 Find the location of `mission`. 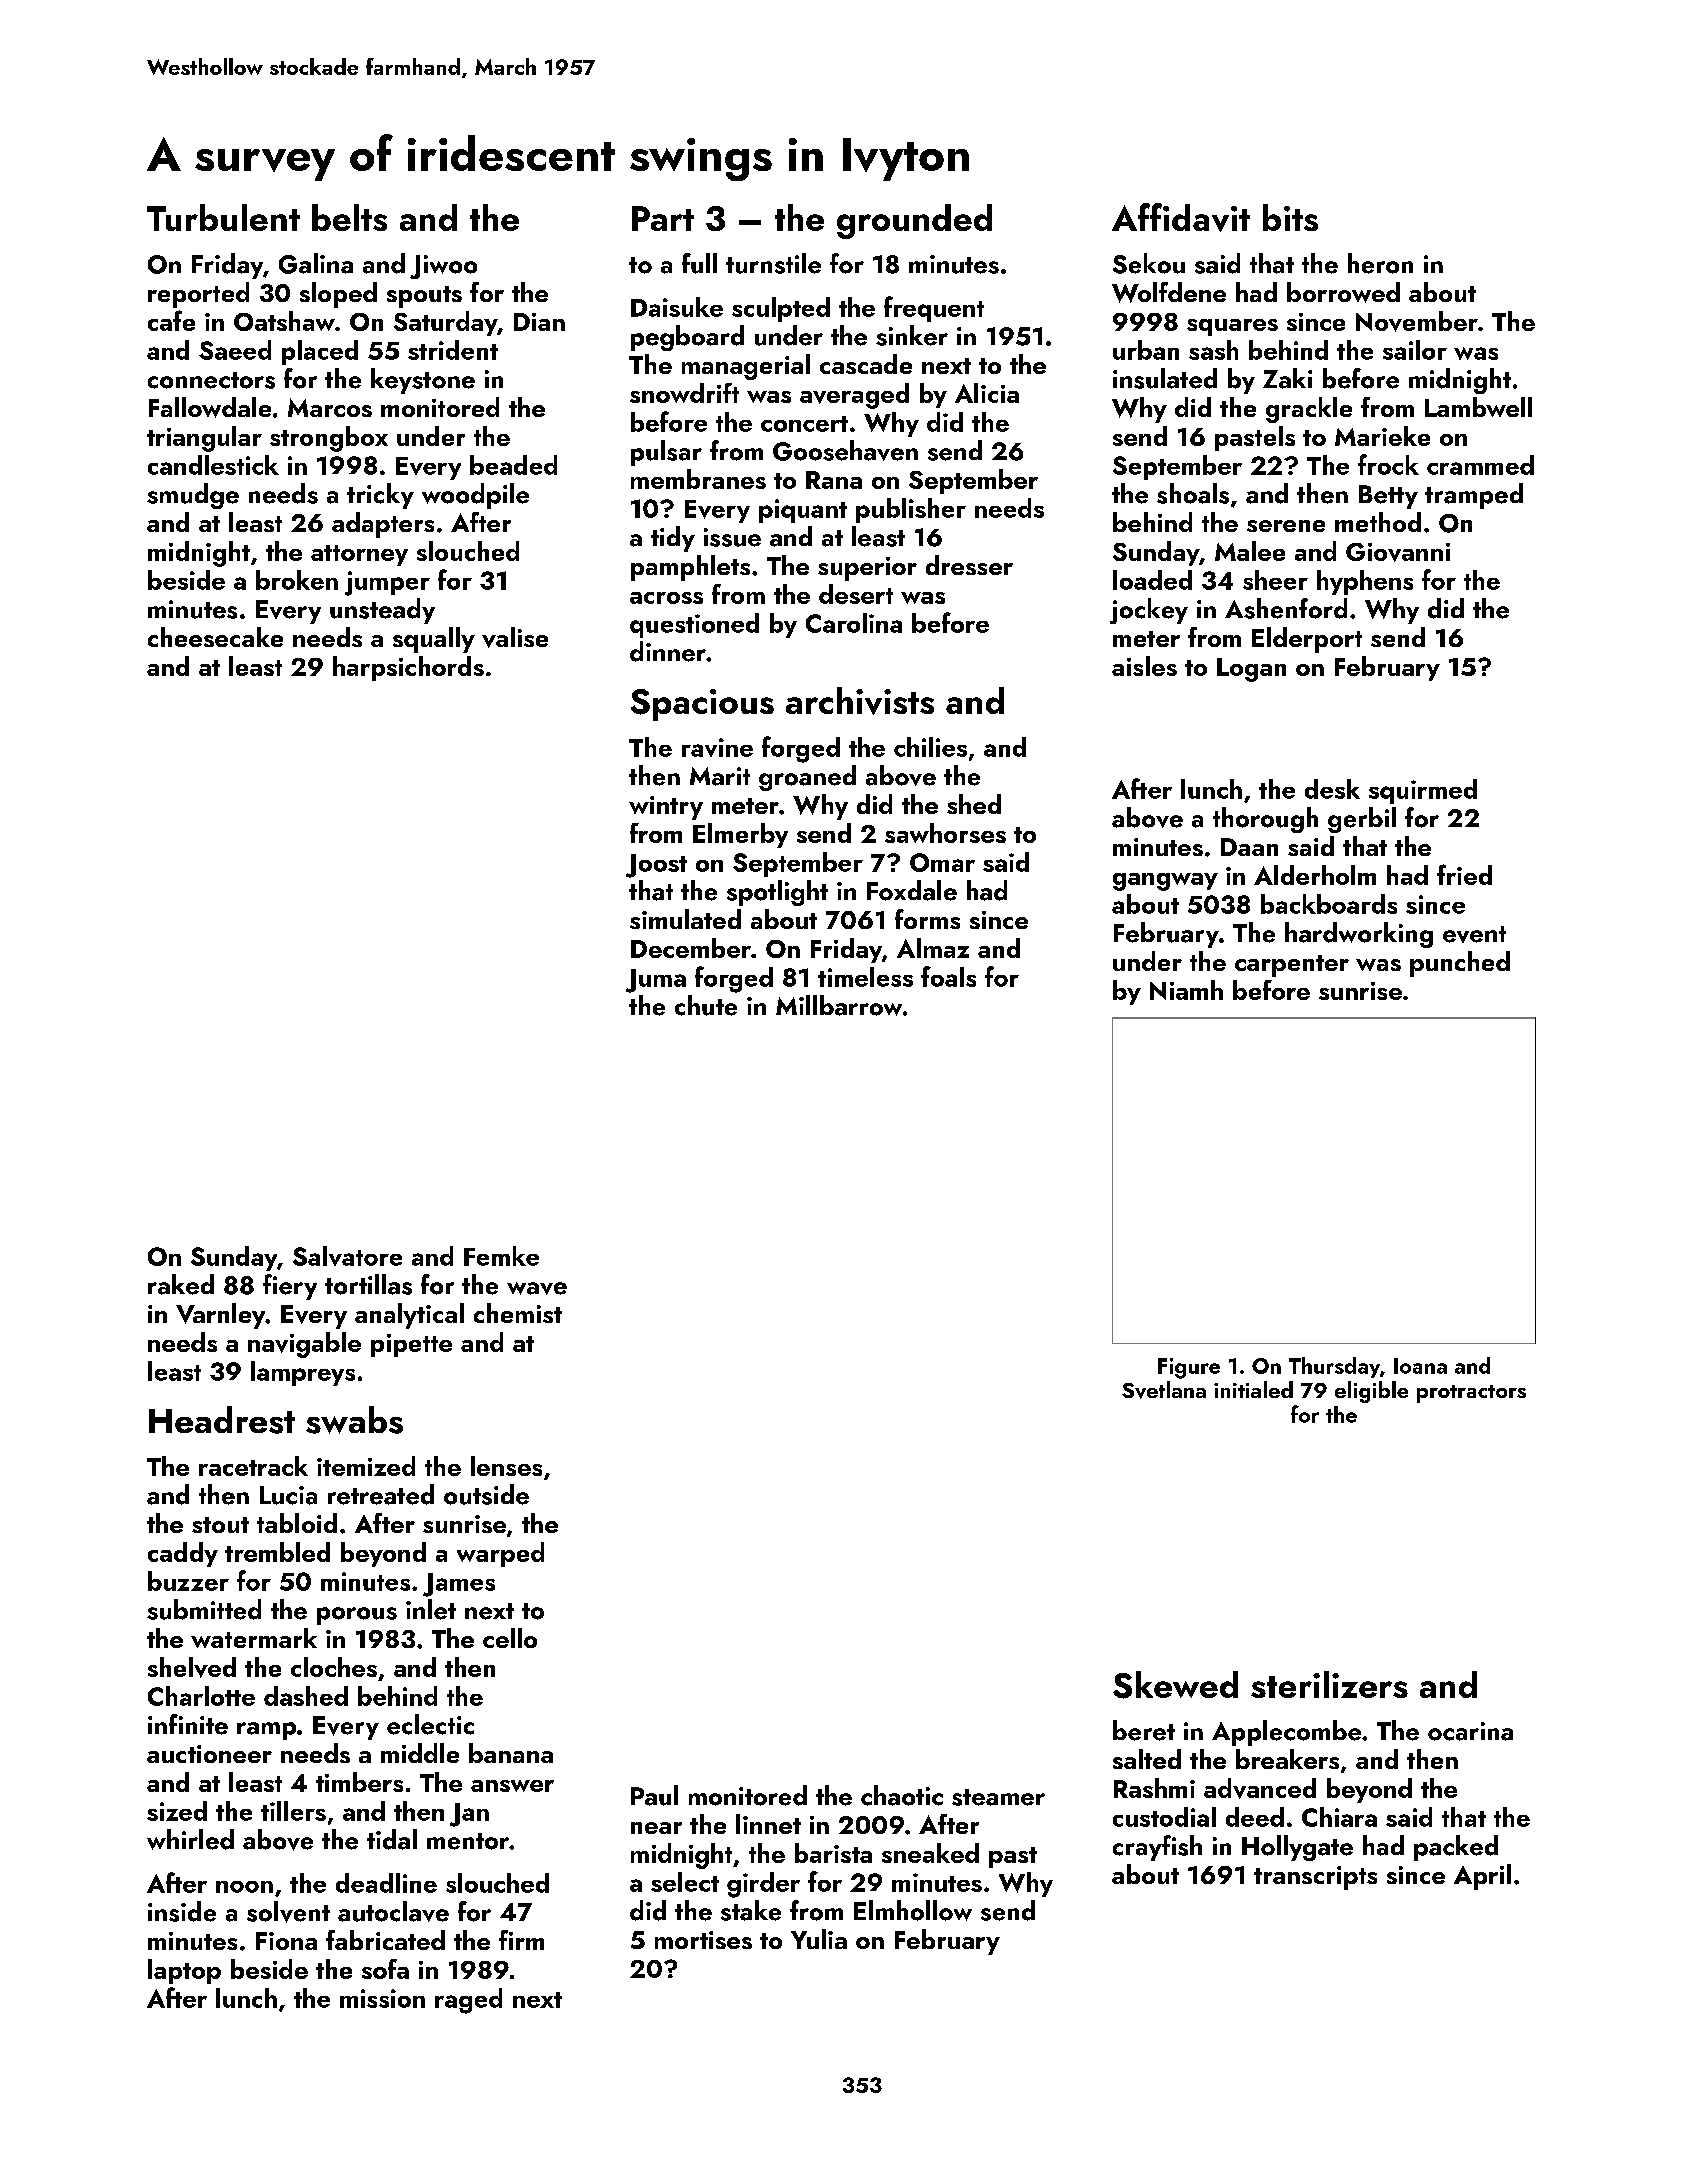

mission is located at coordinates (382, 1998).
